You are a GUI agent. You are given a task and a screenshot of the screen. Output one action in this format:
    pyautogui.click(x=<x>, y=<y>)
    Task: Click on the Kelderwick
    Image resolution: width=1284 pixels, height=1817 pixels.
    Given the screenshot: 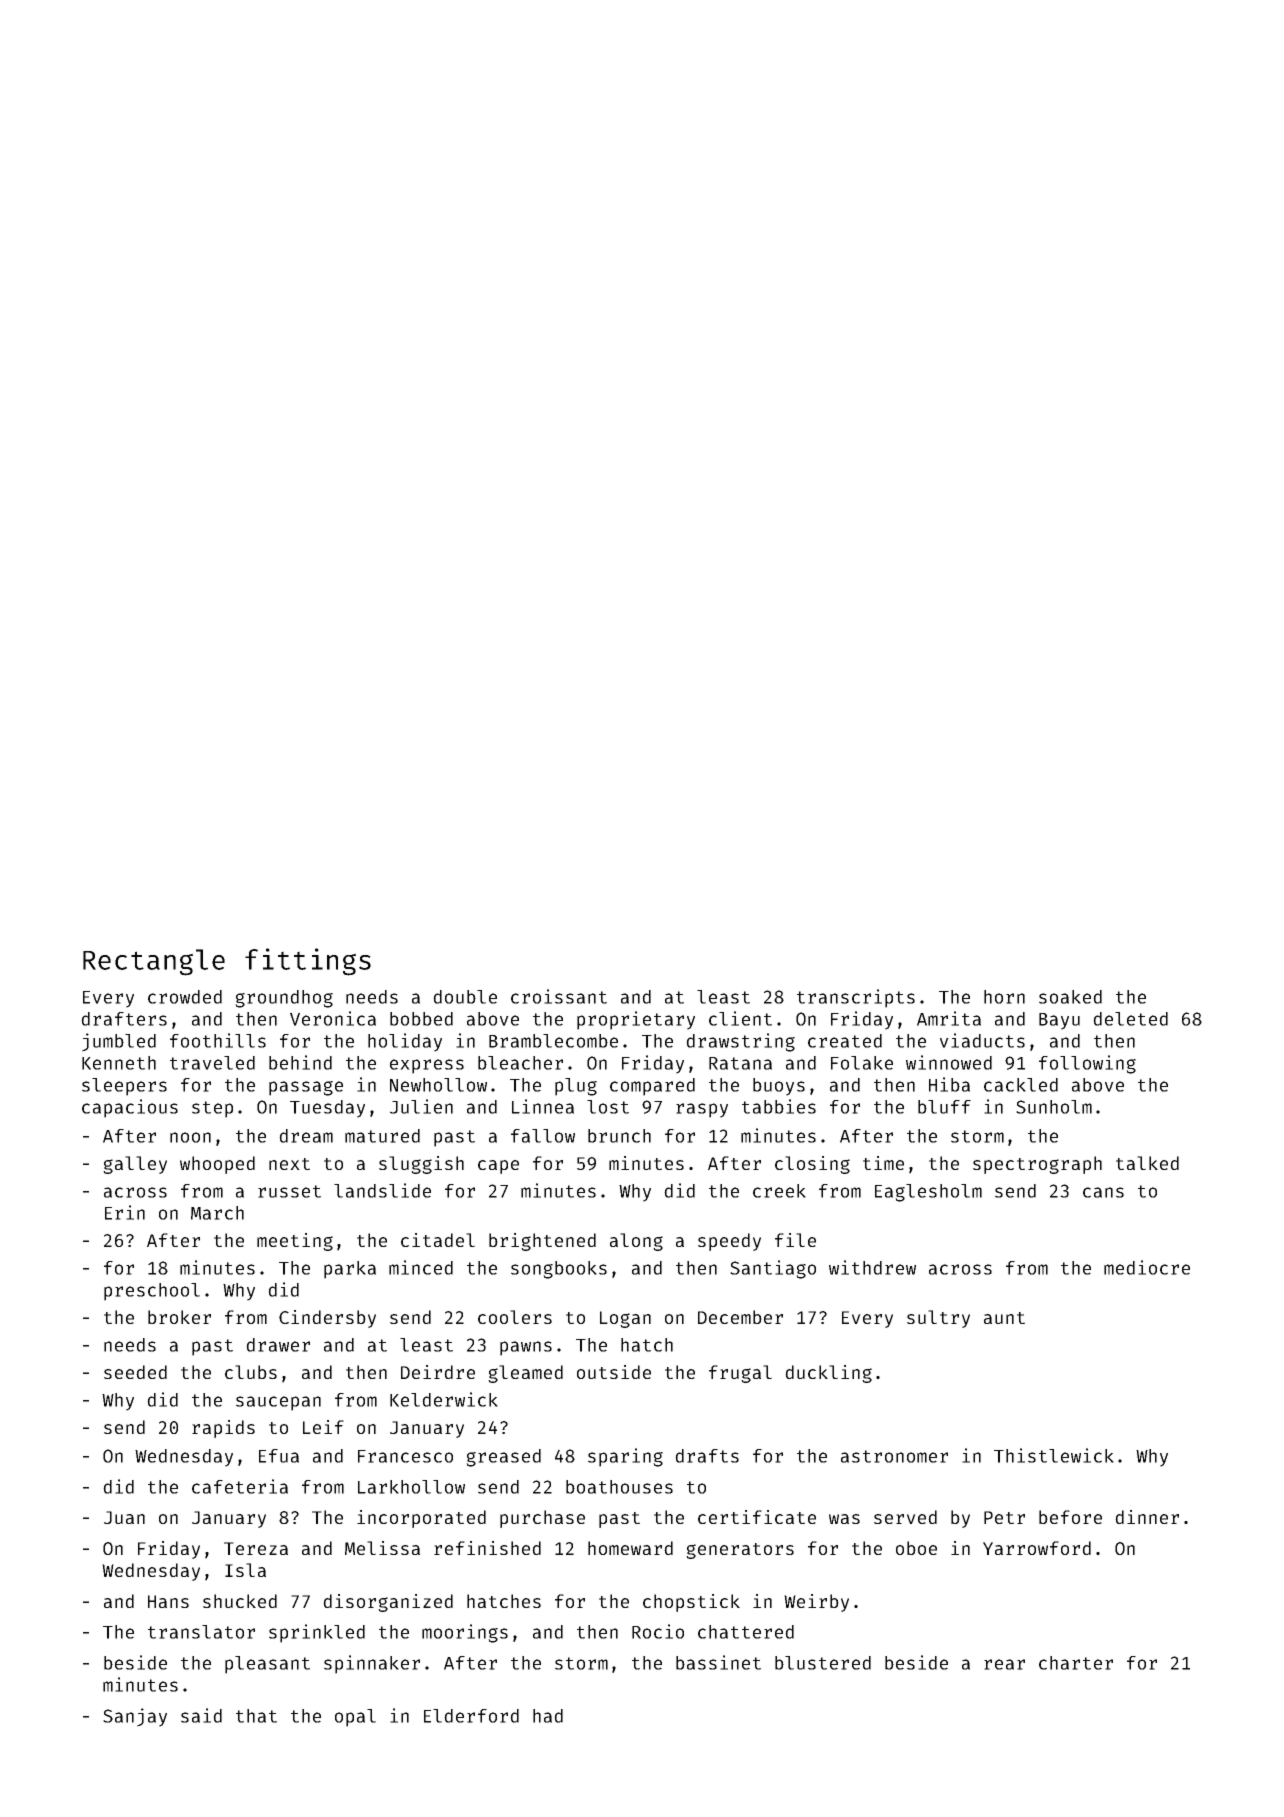 What is the action you would take?
    pyautogui.click(x=444, y=1399)
